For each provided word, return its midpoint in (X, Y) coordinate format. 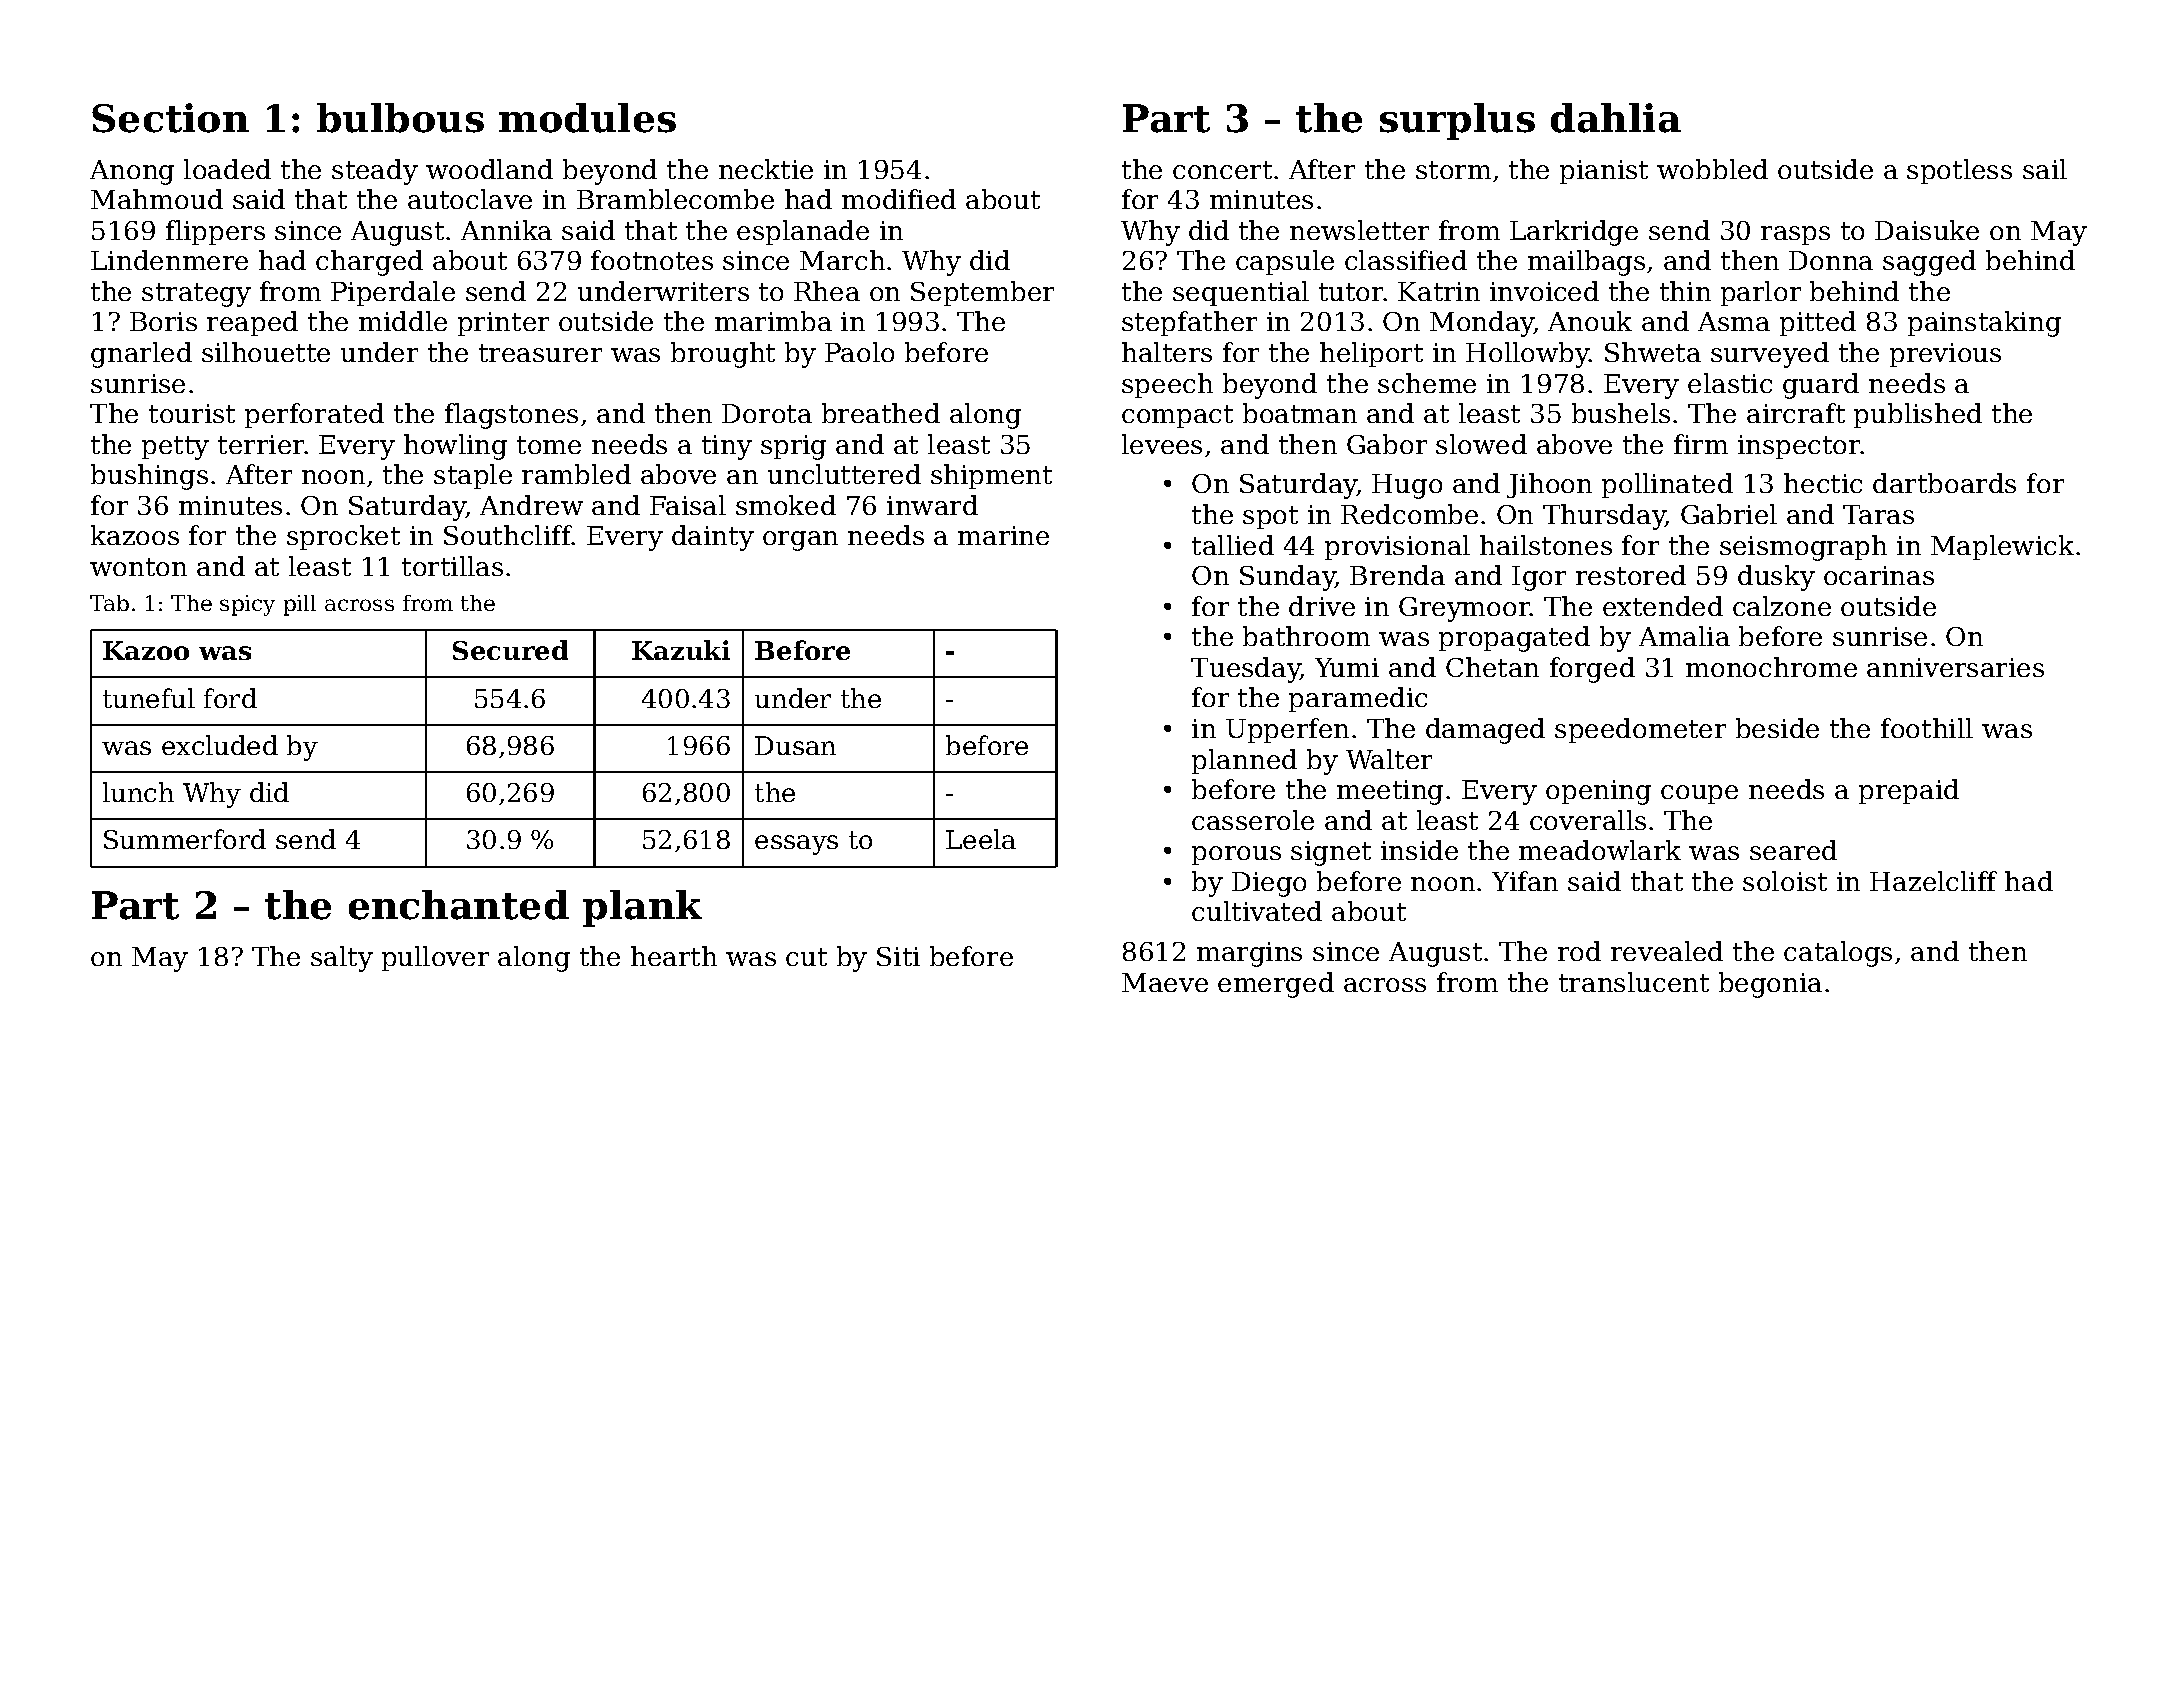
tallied (1233, 545)
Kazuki (681, 650)
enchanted (459, 905)
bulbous (400, 118)
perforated (314, 415)
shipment (991, 476)
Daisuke (1927, 230)
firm (1701, 444)
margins (1249, 954)
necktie (766, 169)
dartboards (1944, 483)
